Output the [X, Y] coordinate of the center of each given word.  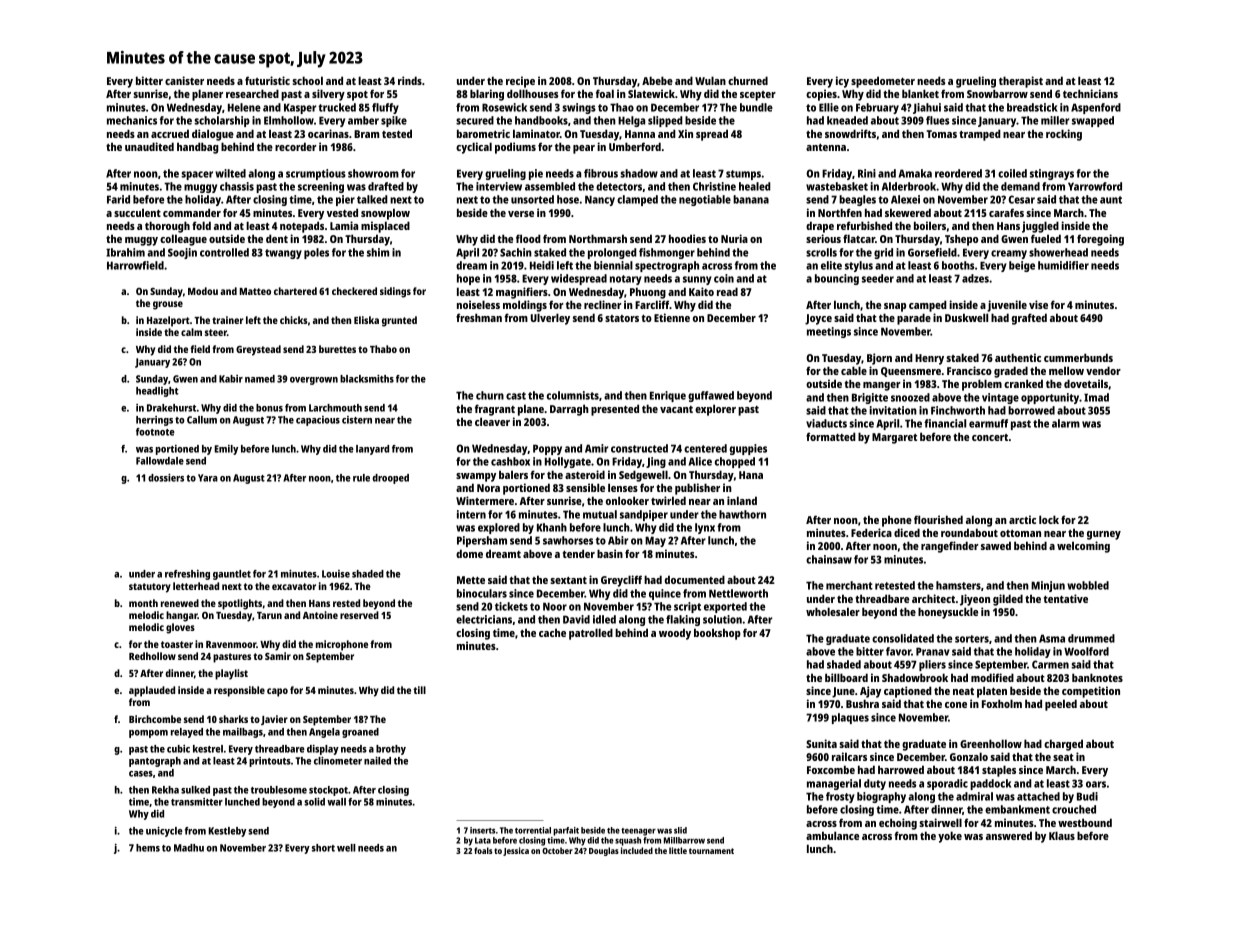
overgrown [314, 381]
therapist [1021, 82]
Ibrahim [125, 252]
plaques [850, 718]
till [419, 690]
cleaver [492, 421]
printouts [270, 762]
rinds [410, 80]
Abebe [657, 80]
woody [675, 634]
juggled [1040, 227]
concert [990, 437]
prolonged [612, 253]
